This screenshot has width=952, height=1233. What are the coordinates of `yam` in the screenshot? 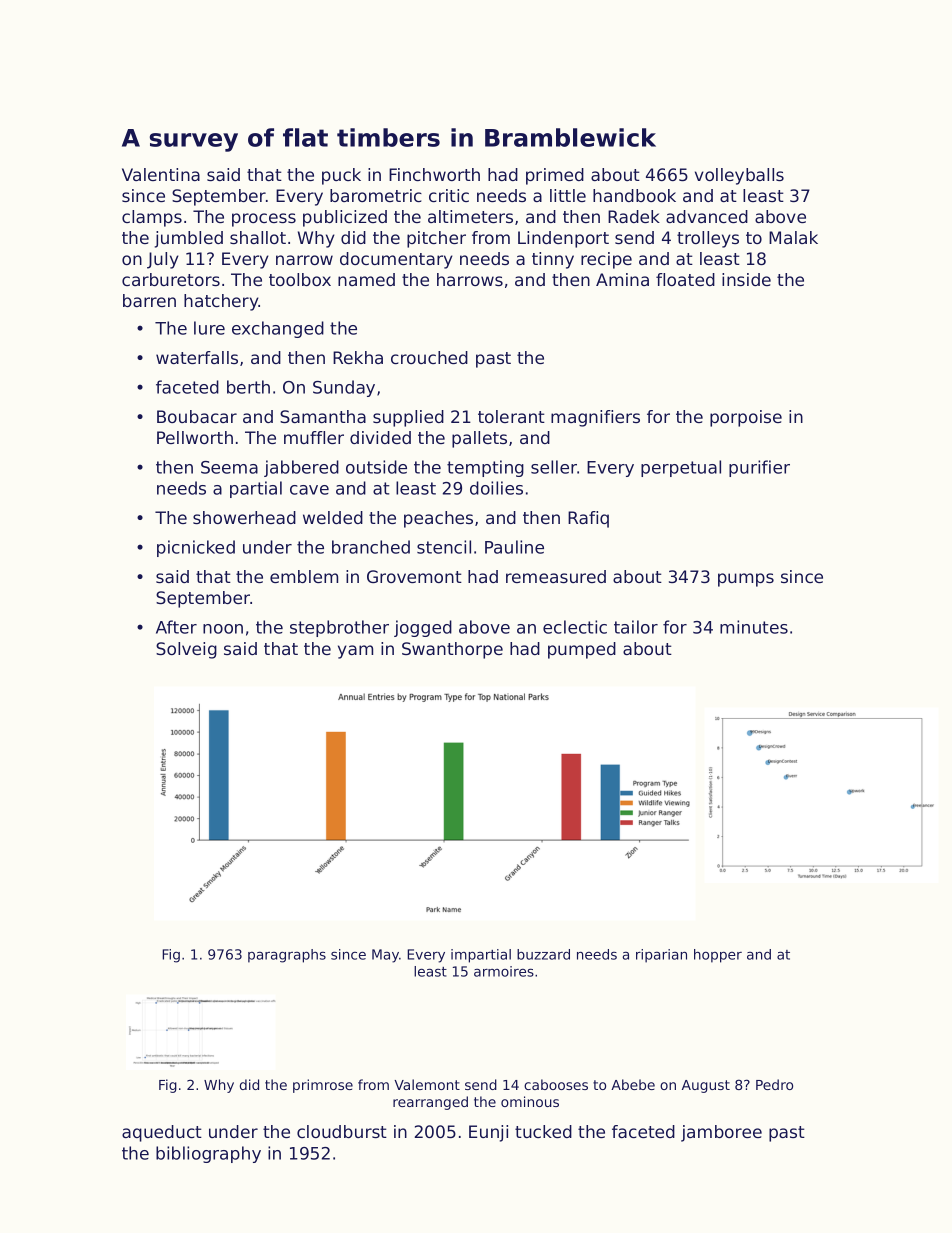 It's located at (355, 652).
